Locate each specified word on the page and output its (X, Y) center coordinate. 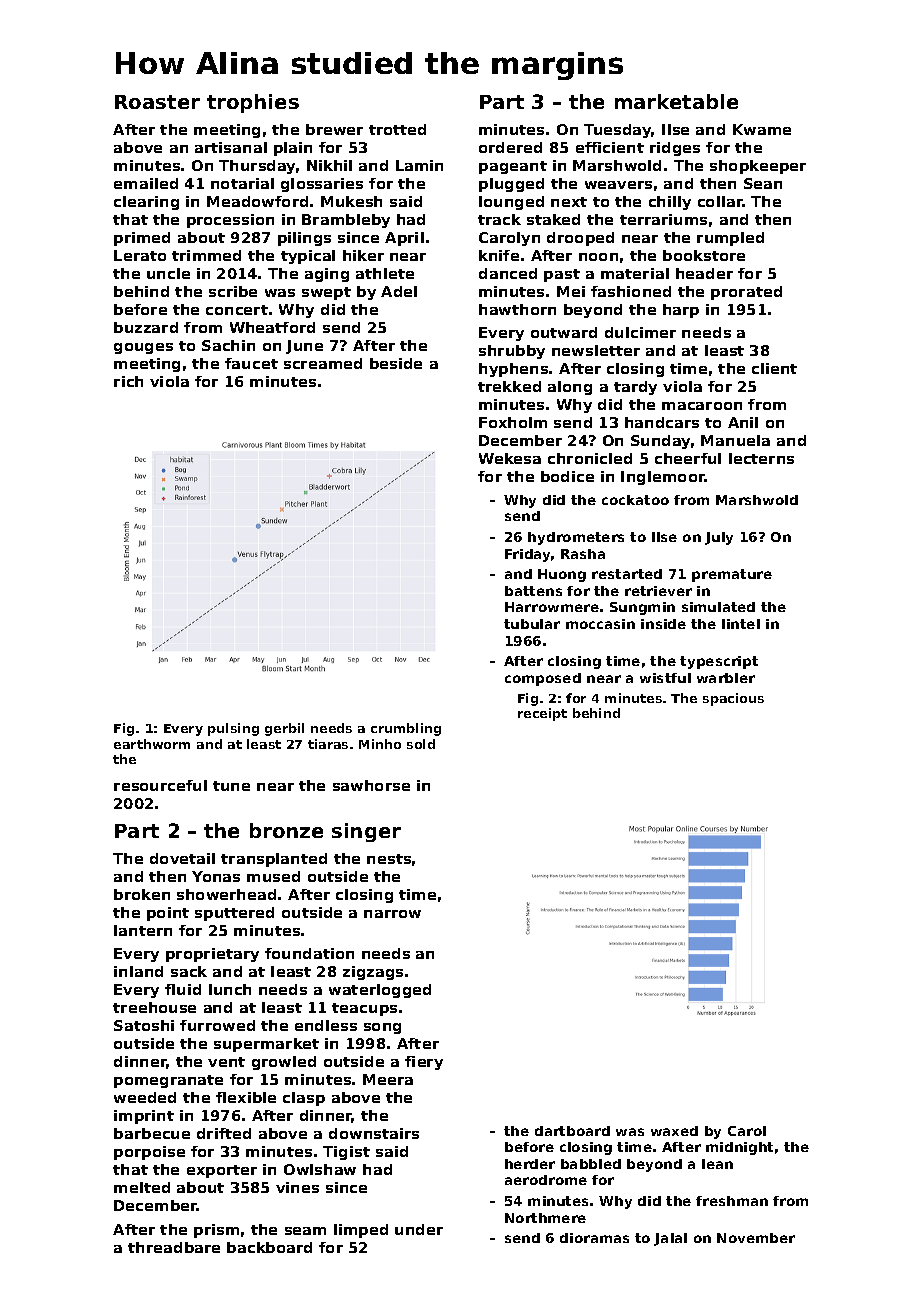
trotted (397, 129)
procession (230, 221)
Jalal (670, 1239)
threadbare (174, 1247)
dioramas (594, 1238)
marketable (676, 101)
